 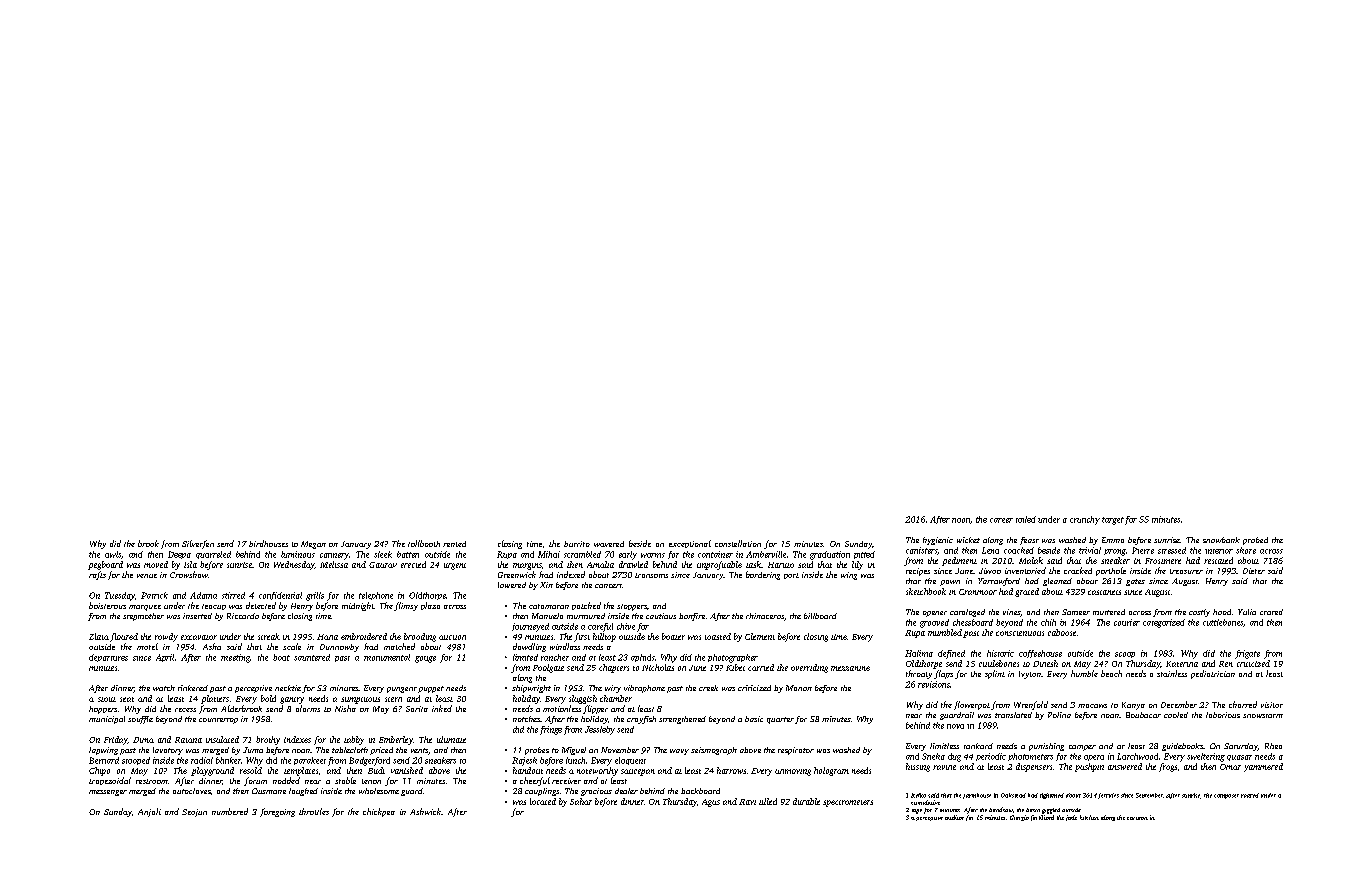 What do you see at coordinates (108, 793) in the screenshot?
I see `messenger` at bounding box center [108, 793].
